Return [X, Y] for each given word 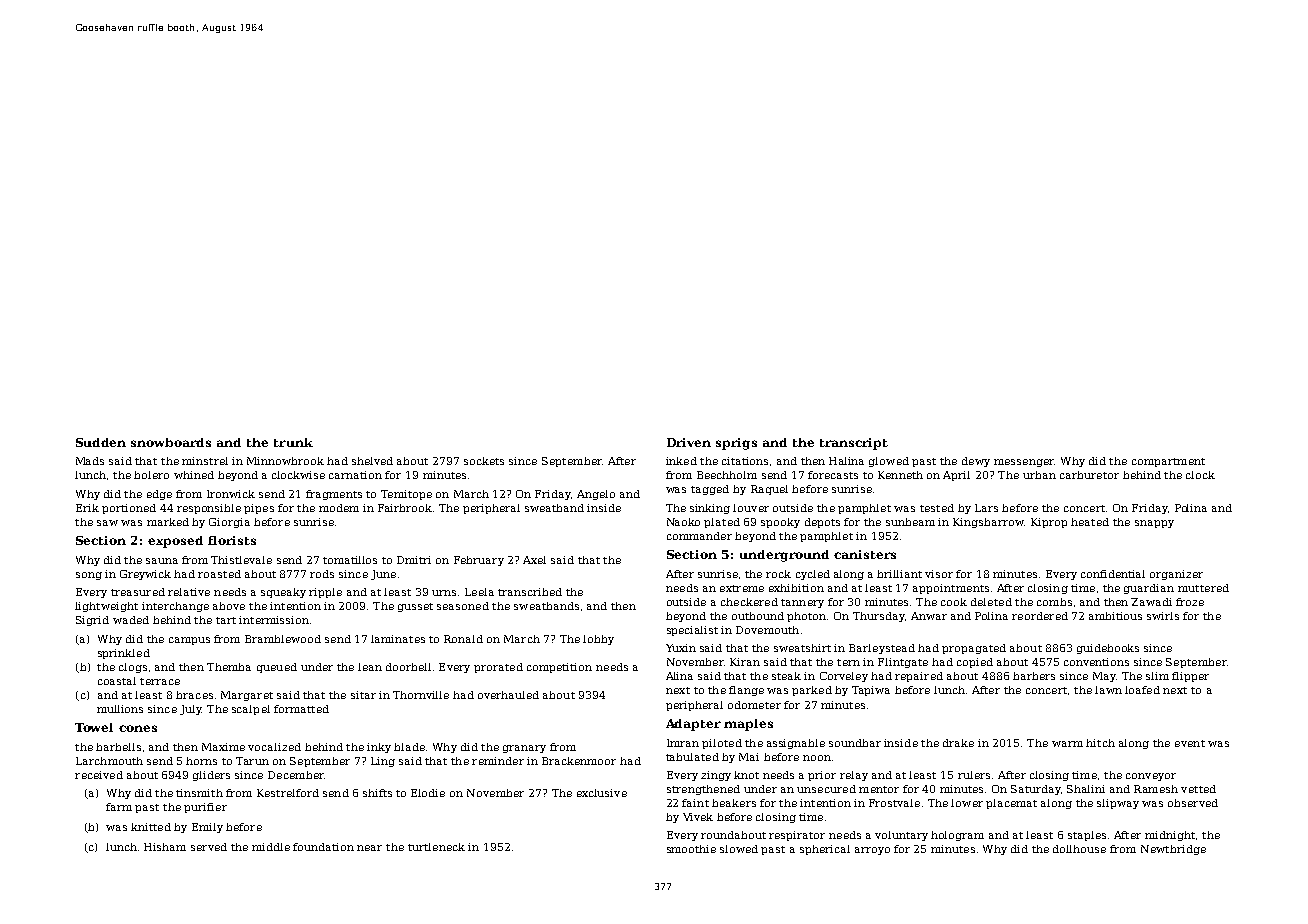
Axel [534, 560]
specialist [692, 631]
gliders [211, 776]
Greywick [145, 575]
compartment [1168, 462]
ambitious [1115, 616]
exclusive [602, 793]
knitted [151, 827]
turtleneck [436, 847]
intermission [274, 620]
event [1190, 743]
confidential [1113, 574]
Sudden [101, 442]
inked [681, 461]
